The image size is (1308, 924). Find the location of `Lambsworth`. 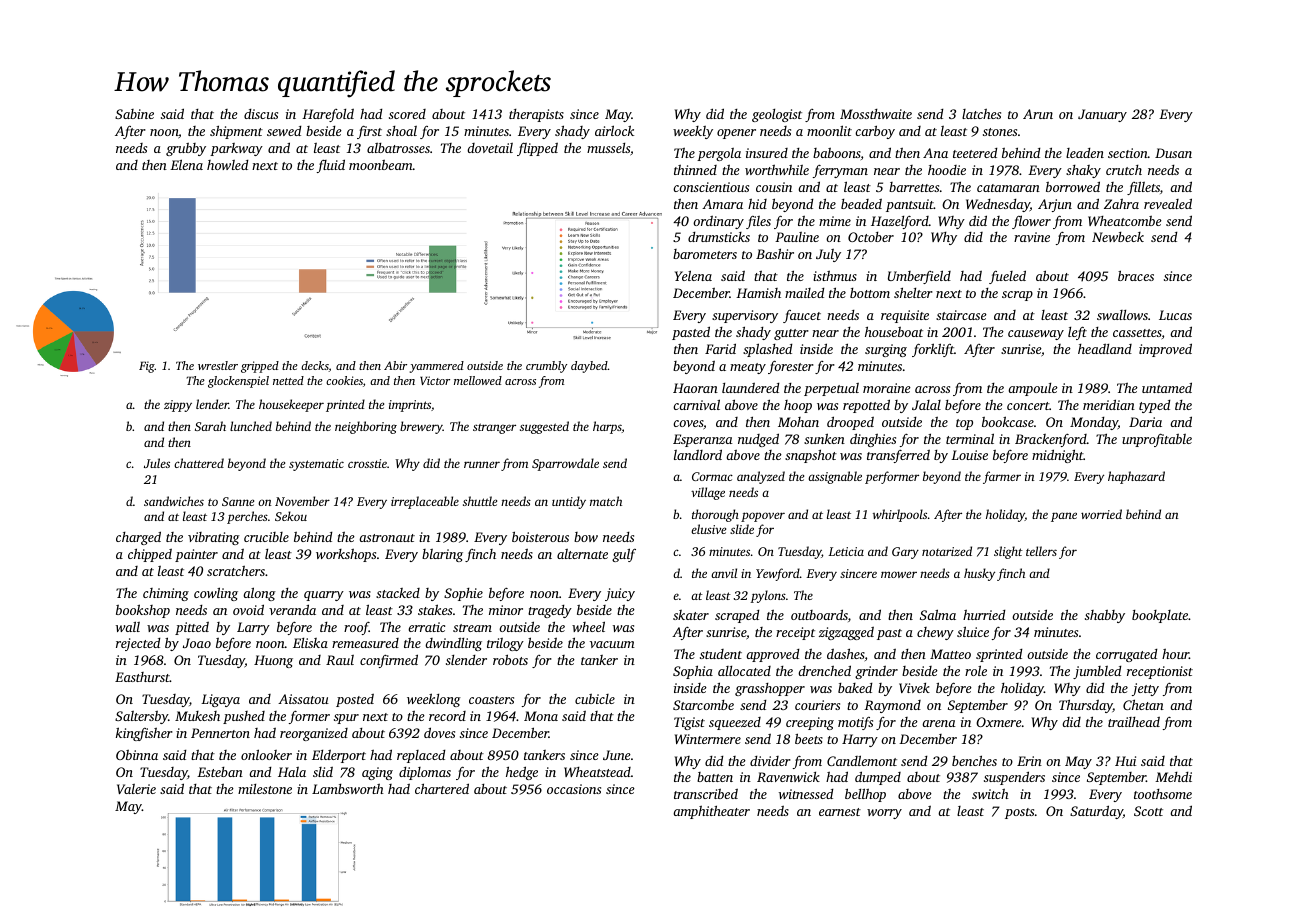

Lambsworth is located at coordinates (348, 788).
